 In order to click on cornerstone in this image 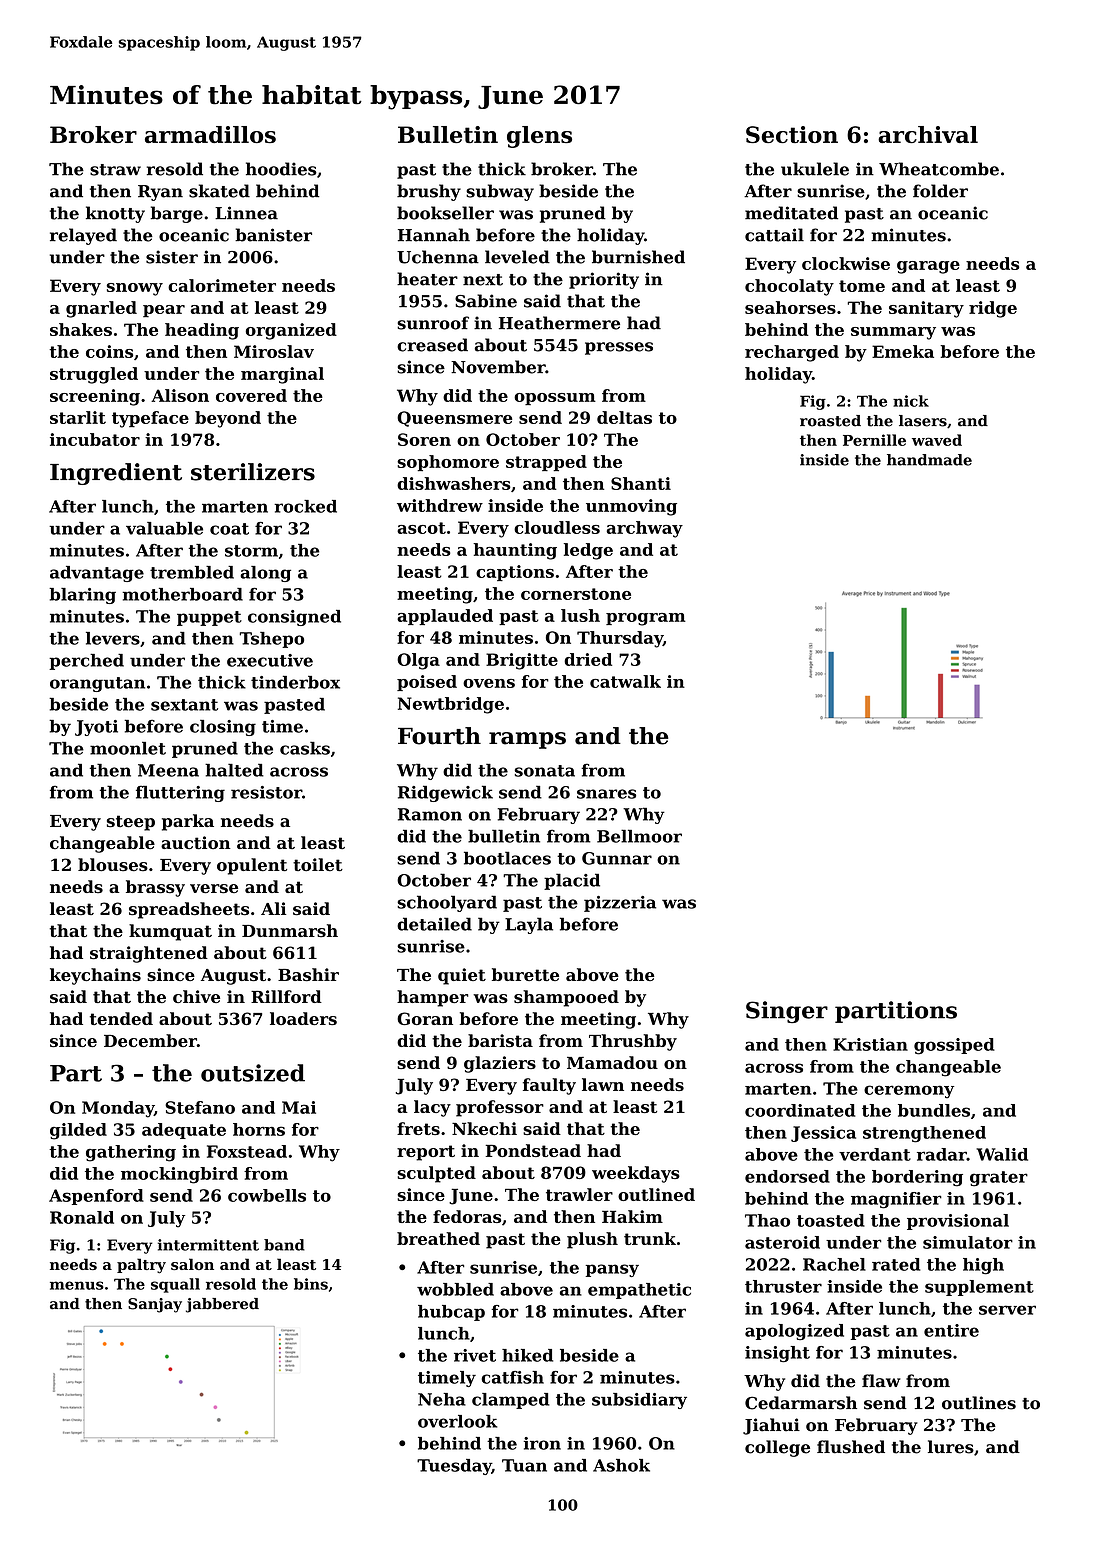, I will do `click(576, 594)`.
